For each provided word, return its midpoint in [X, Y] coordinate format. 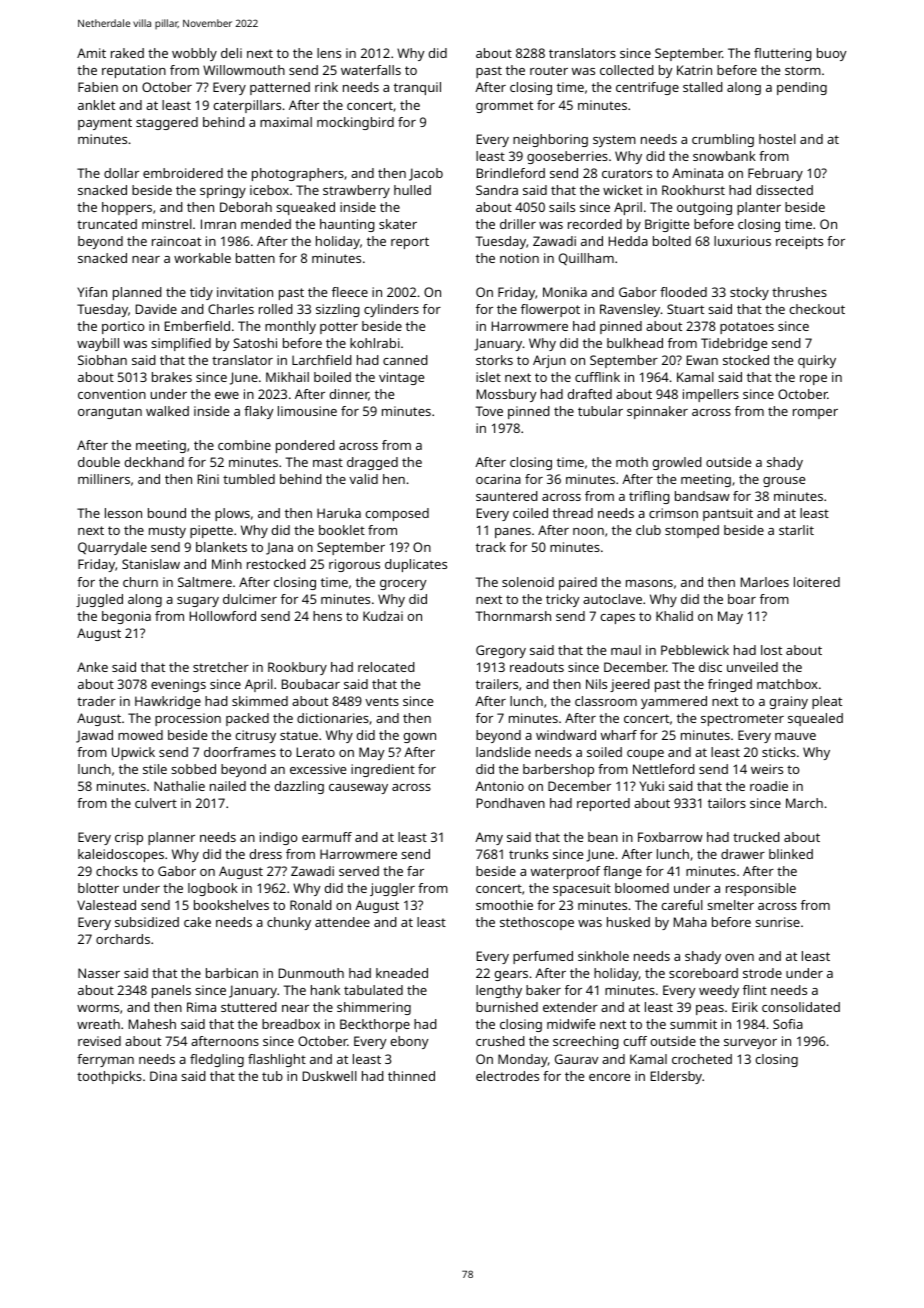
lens [329, 53]
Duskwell [330, 1076]
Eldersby [676, 1077]
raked [127, 53]
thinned [411, 1076]
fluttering [783, 54]
